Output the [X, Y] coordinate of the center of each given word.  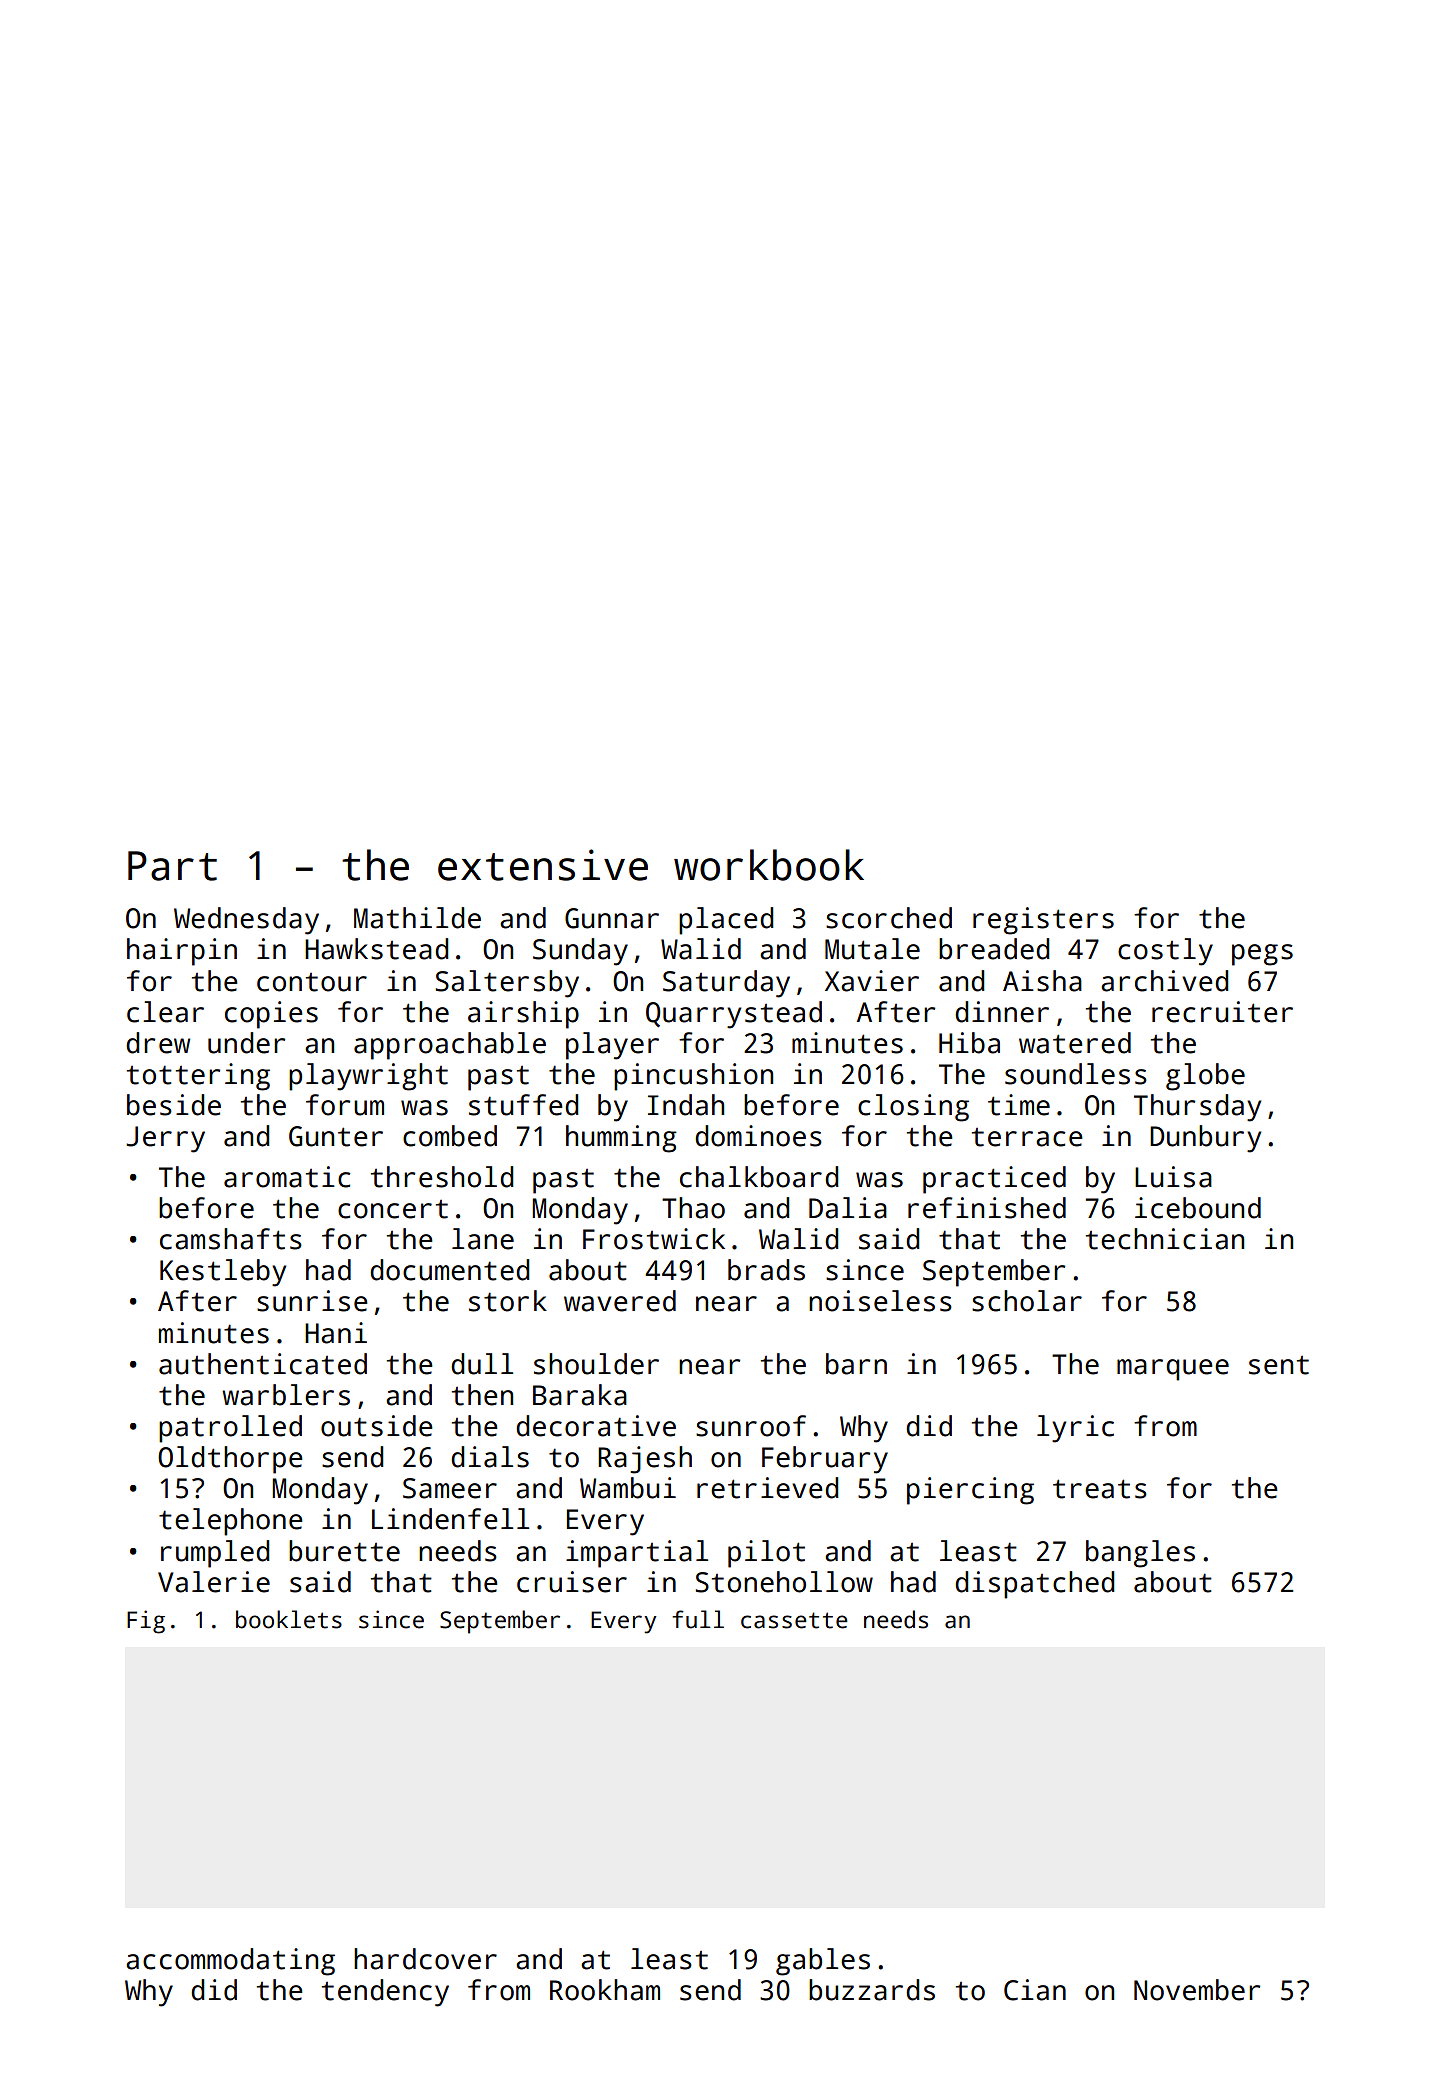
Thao [693, 1208]
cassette [794, 1620]
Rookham [605, 1990]
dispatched [1034, 1585]
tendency [385, 1993]
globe [1205, 1077]
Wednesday [246, 921]
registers [1043, 921]
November [1197, 1990]
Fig [146, 1622]
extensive [543, 865]
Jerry [165, 1139]
